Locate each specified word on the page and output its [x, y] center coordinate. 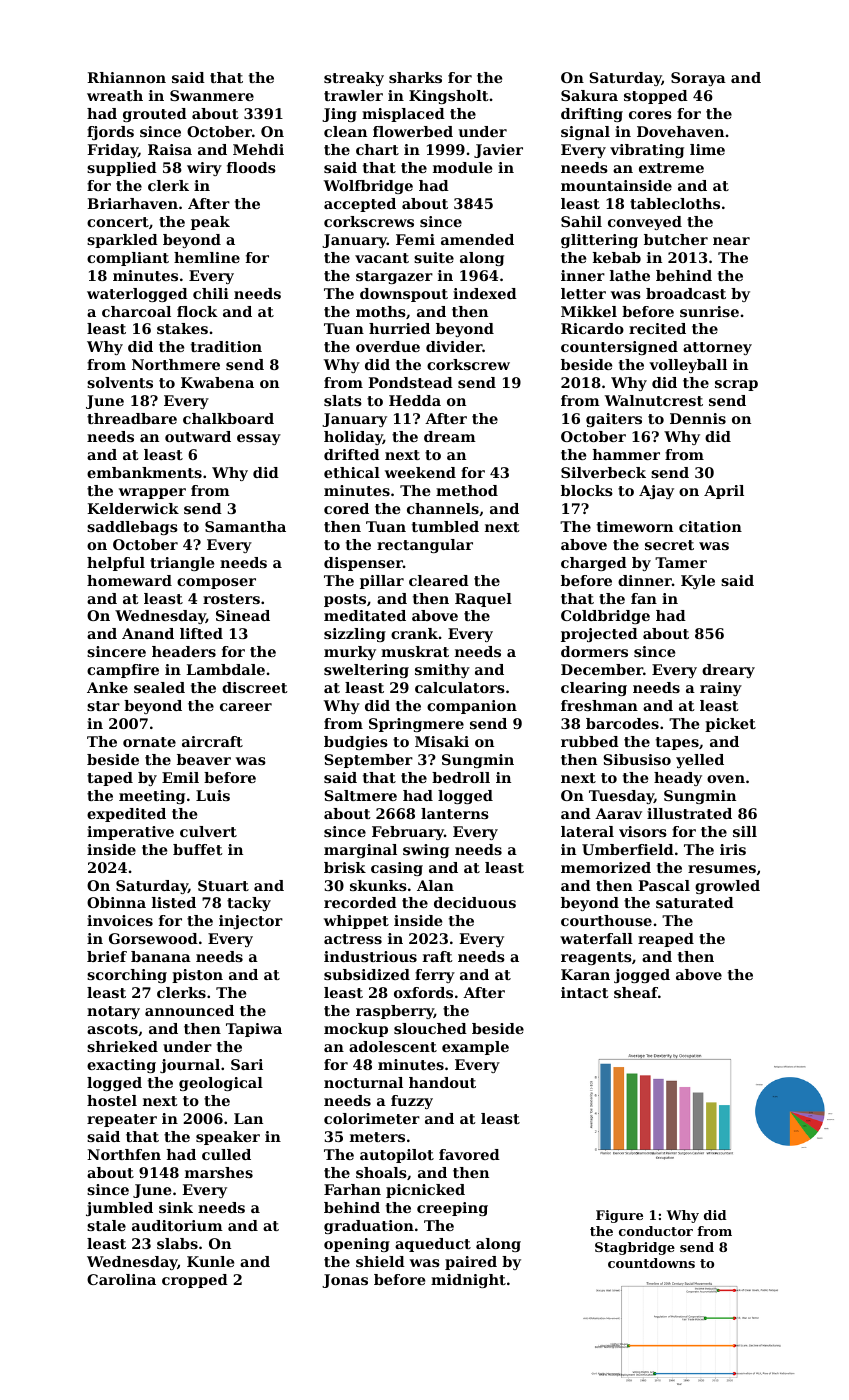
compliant [128, 259]
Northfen [124, 1154]
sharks [415, 77]
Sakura [589, 95]
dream [450, 436]
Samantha [245, 526]
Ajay [656, 492]
